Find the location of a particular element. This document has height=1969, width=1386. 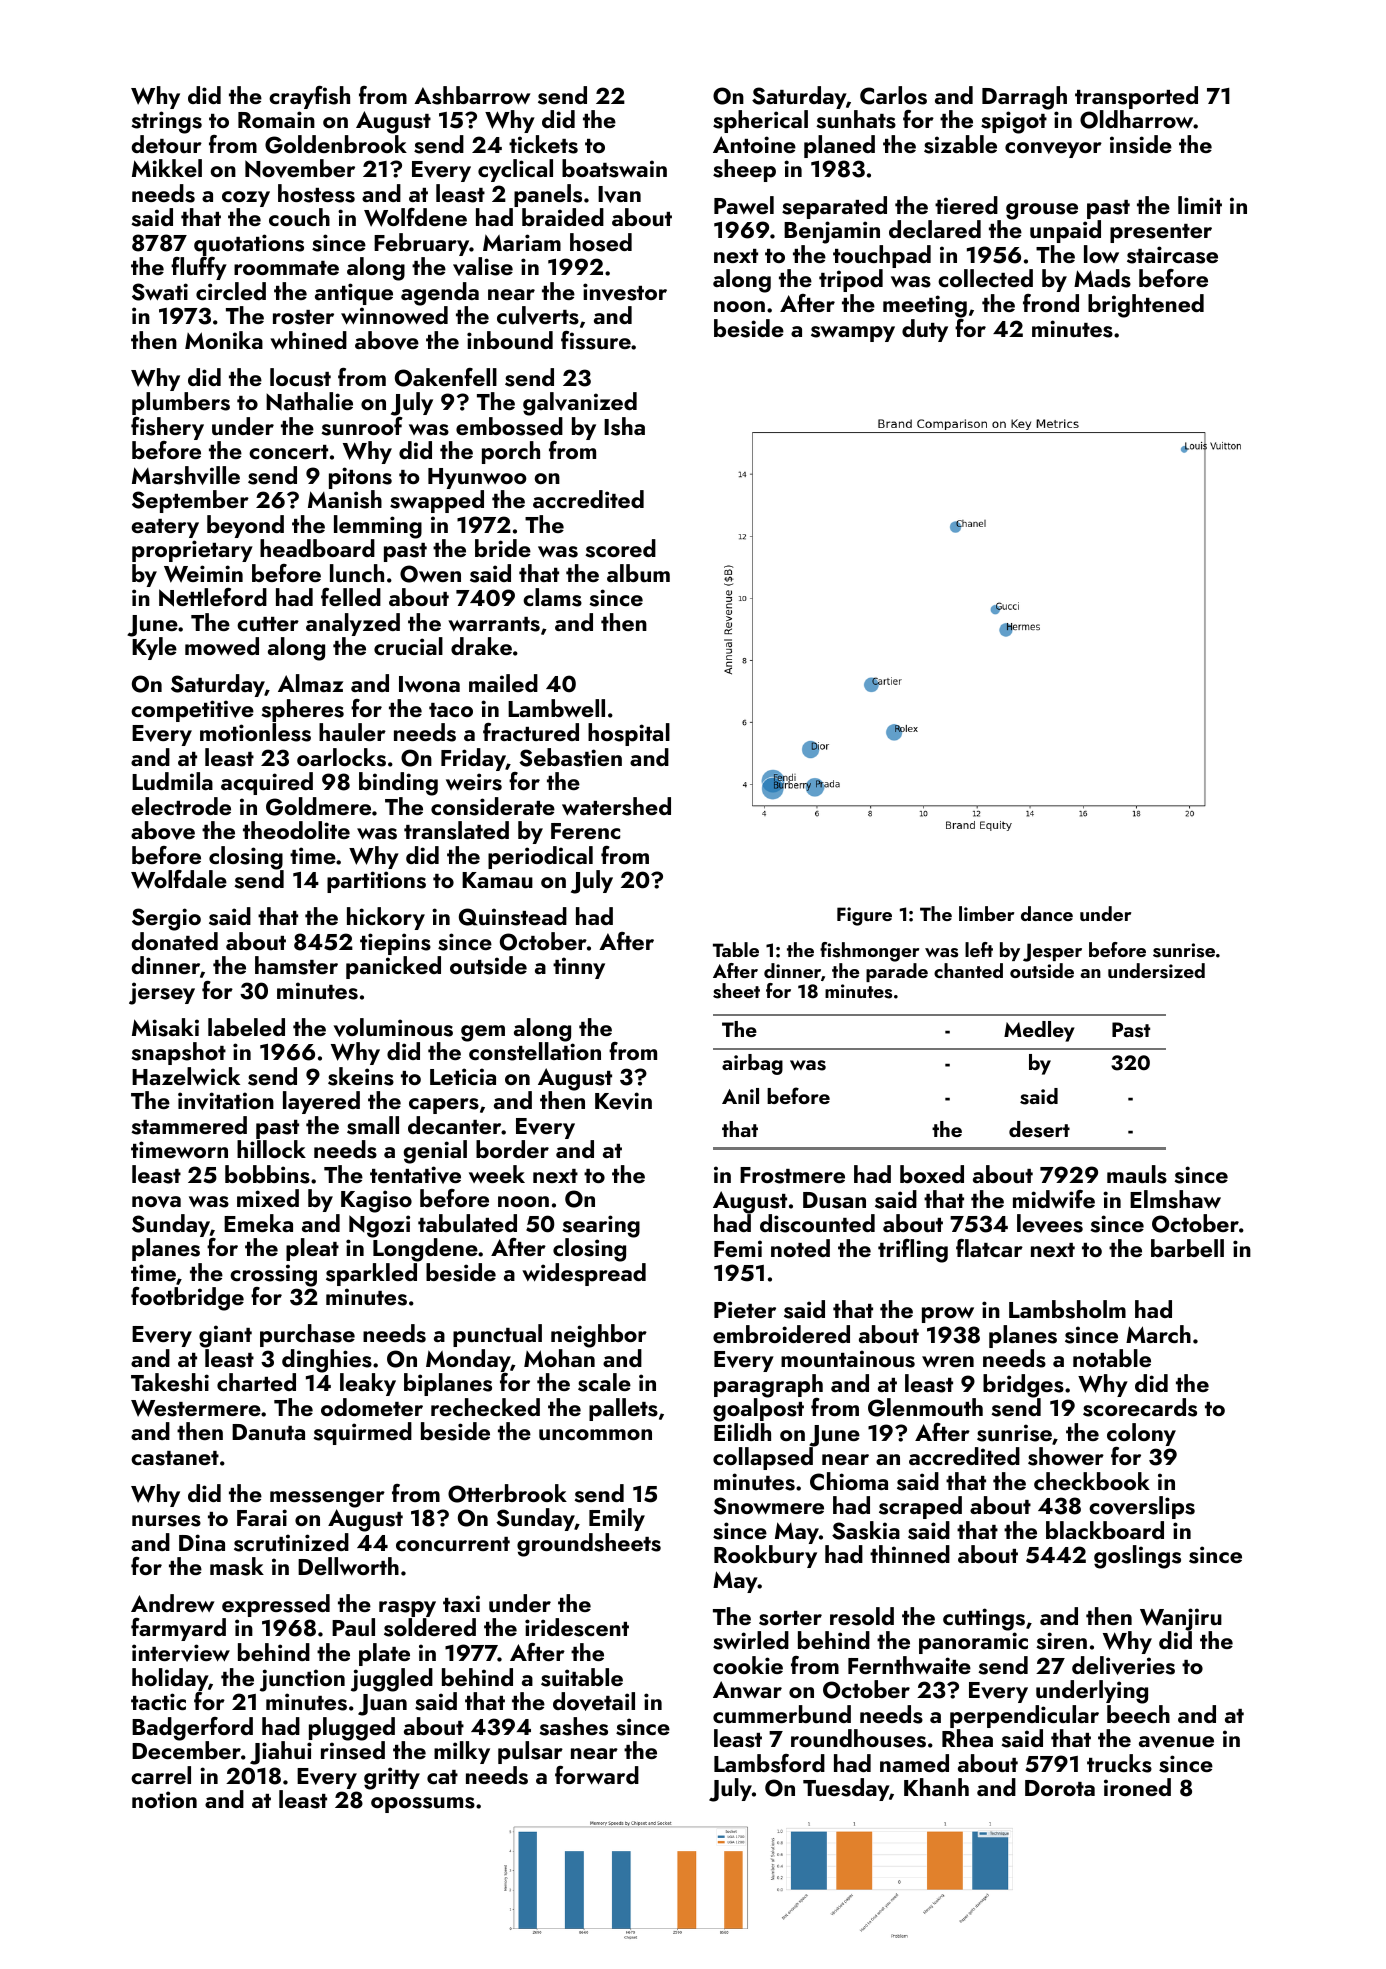

airbag is located at coordinates (752, 1064).
